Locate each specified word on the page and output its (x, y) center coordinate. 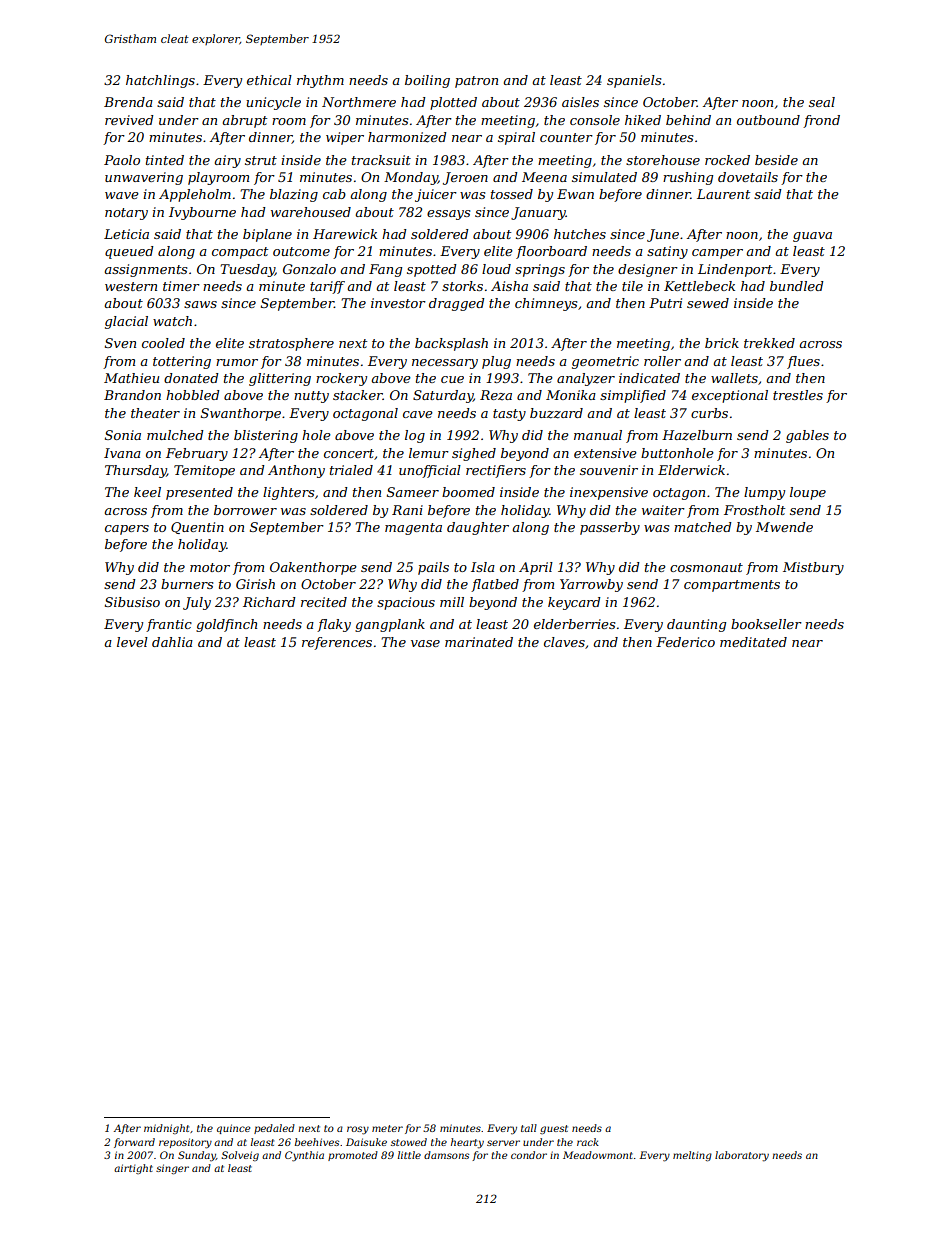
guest (554, 1129)
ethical (269, 80)
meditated (753, 642)
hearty (467, 1143)
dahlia (172, 642)
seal (822, 102)
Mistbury (813, 568)
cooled (163, 343)
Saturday (443, 396)
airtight (133, 1169)
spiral (516, 138)
